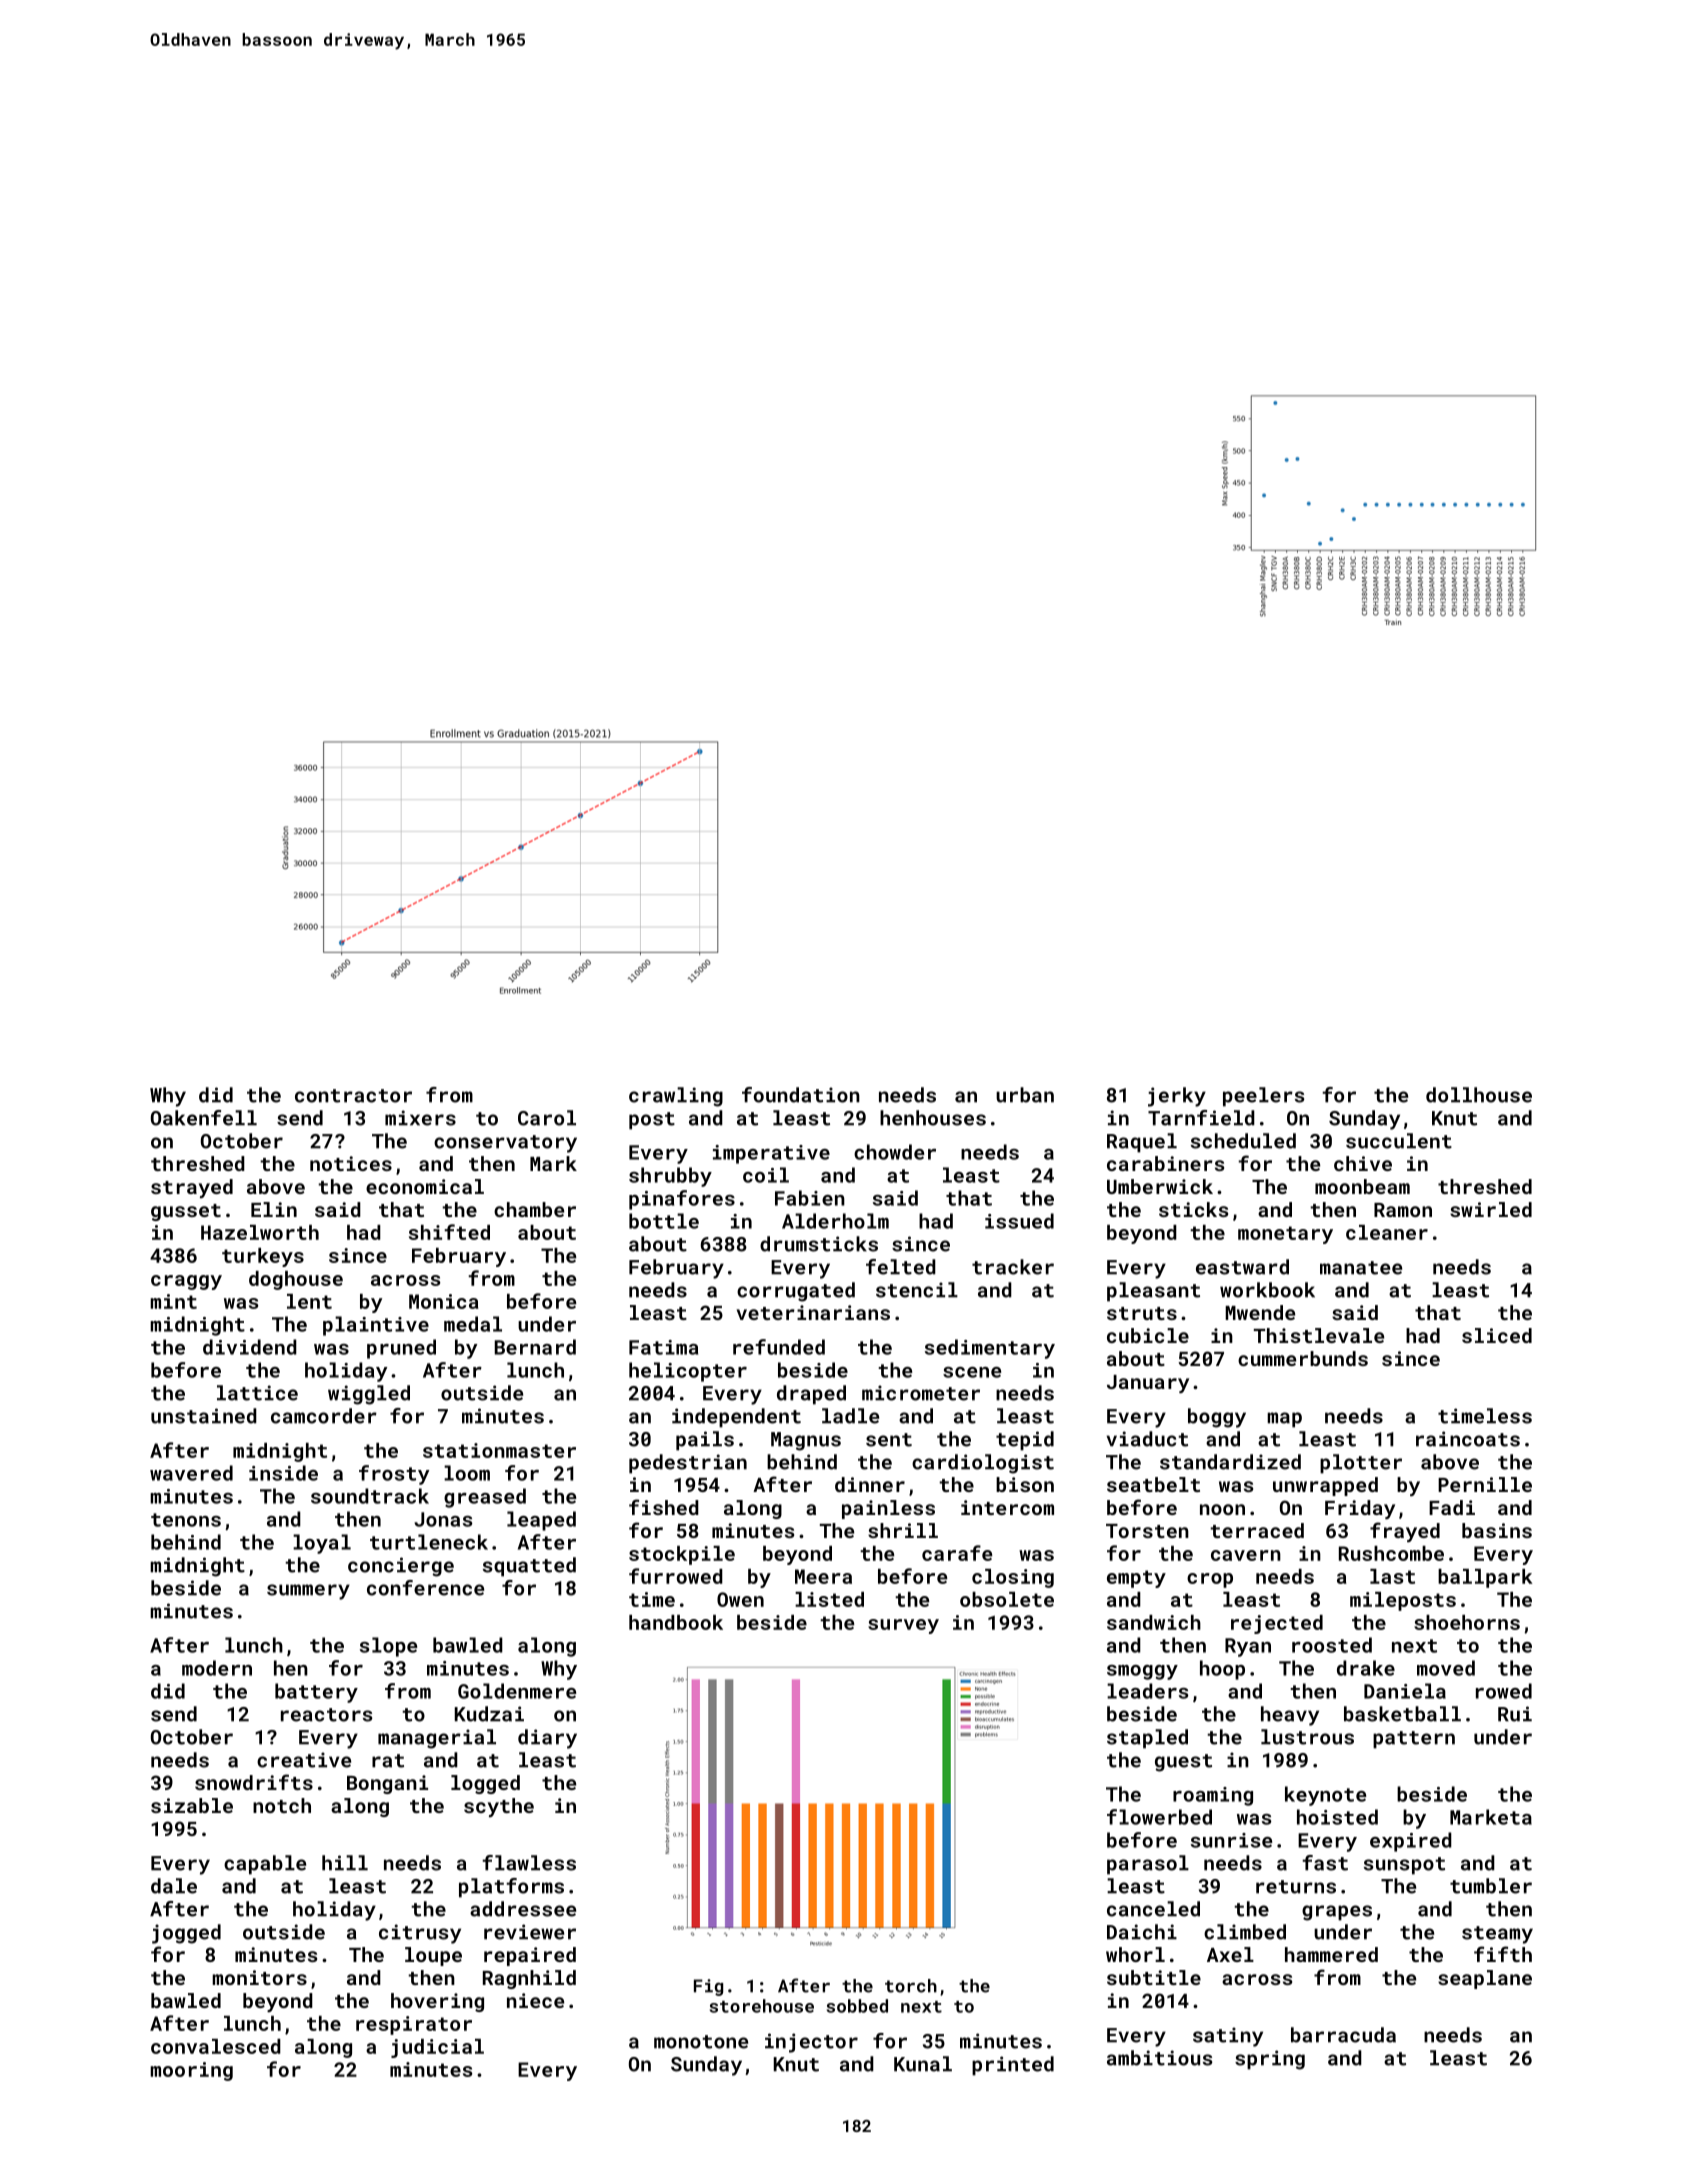 The image size is (1683, 2178). What do you see at coordinates (663, 1347) in the screenshot?
I see `Fatima` at bounding box center [663, 1347].
